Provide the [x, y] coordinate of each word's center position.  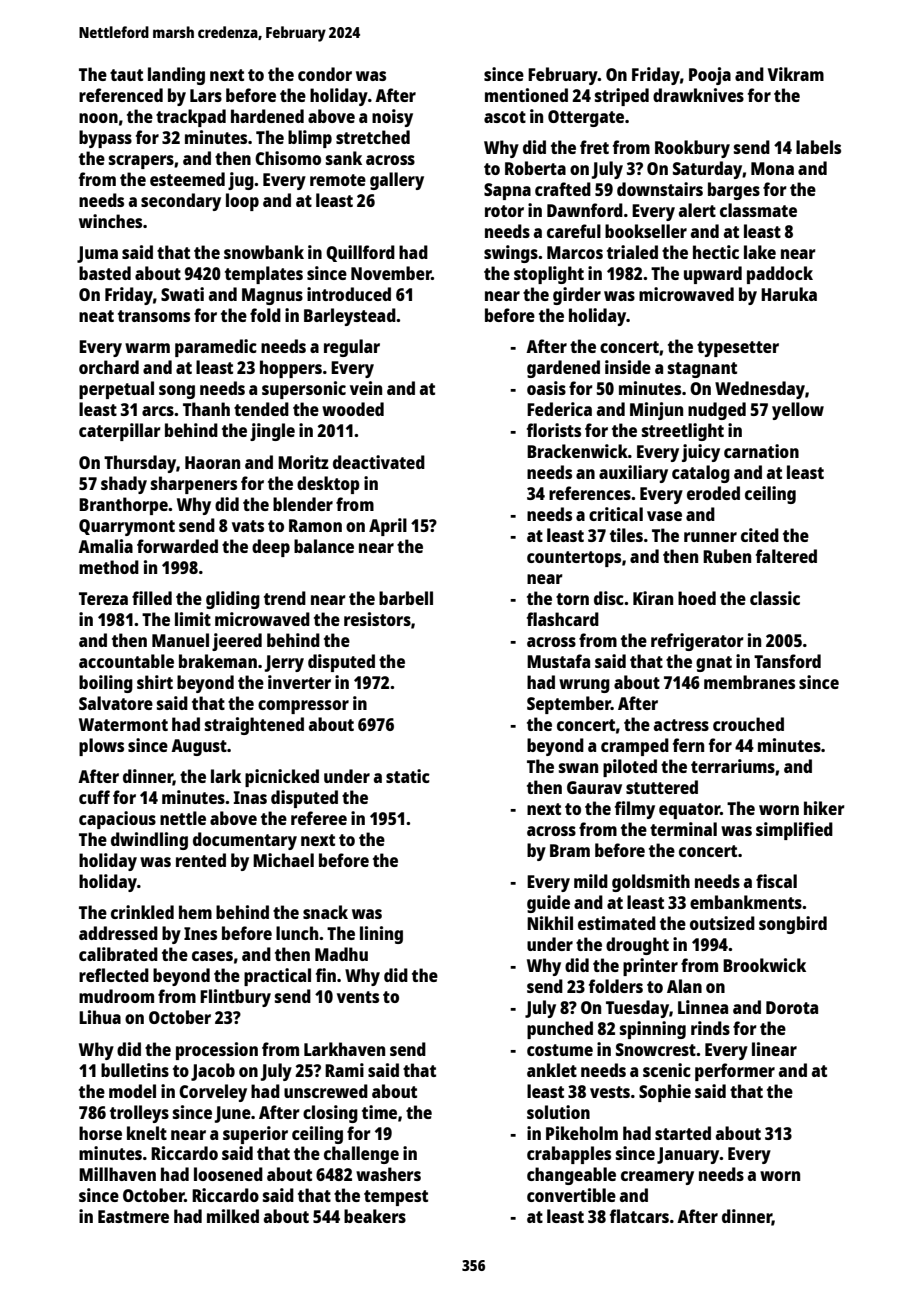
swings [511, 254]
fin [326, 975]
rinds [710, 1028]
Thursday [140, 464]
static [408, 776]
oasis [546, 388]
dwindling [149, 841]
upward [713, 275]
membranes [749, 682]
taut [126, 75]
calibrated [118, 954]
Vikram [796, 74]
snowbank [264, 252]
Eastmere [133, 1216]
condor [325, 74]
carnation [761, 451]
